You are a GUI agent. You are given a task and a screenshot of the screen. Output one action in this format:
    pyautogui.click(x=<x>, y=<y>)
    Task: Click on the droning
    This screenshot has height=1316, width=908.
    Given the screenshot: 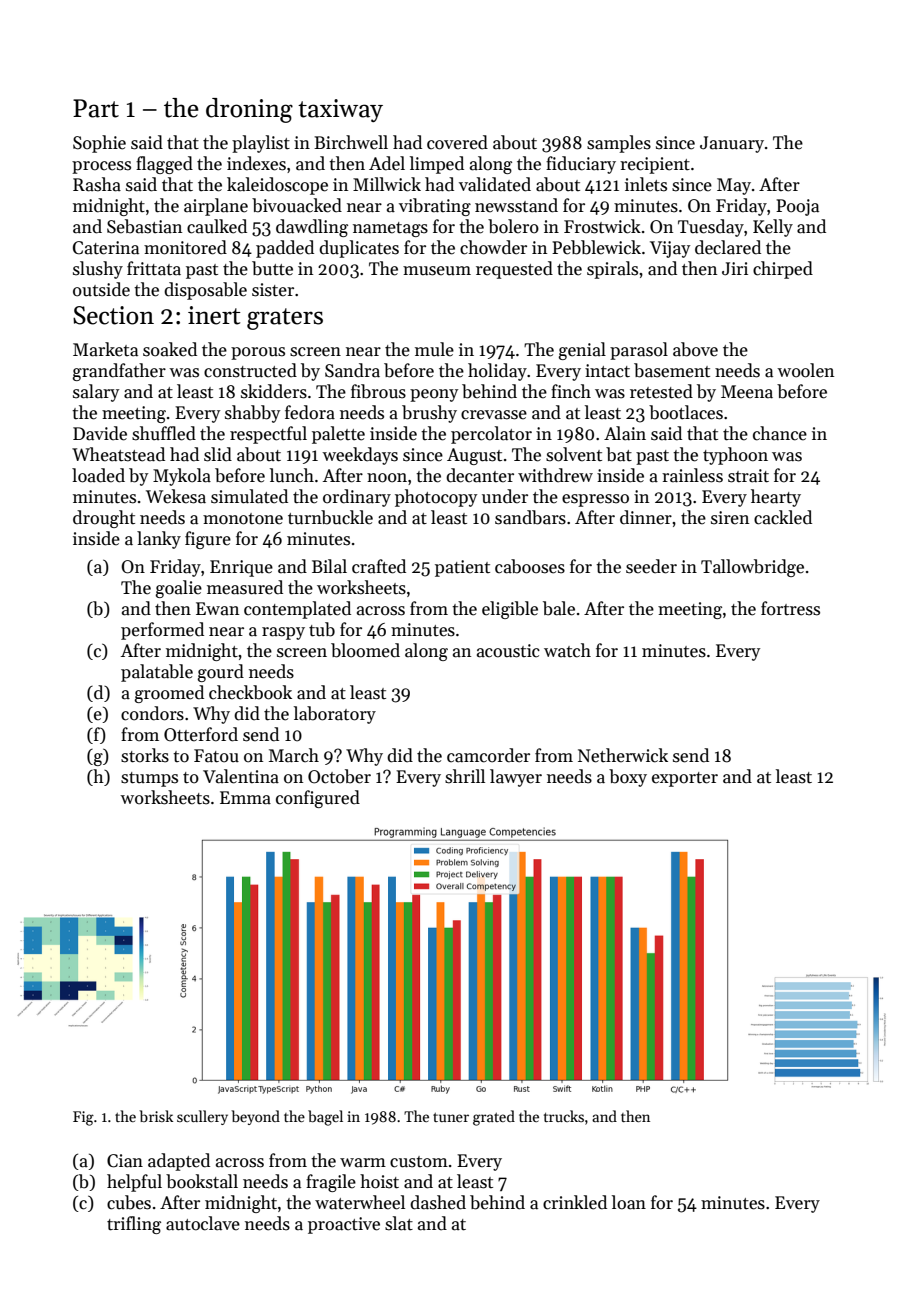 What is the action you would take?
    pyautogui.click(x=249, y=110)
